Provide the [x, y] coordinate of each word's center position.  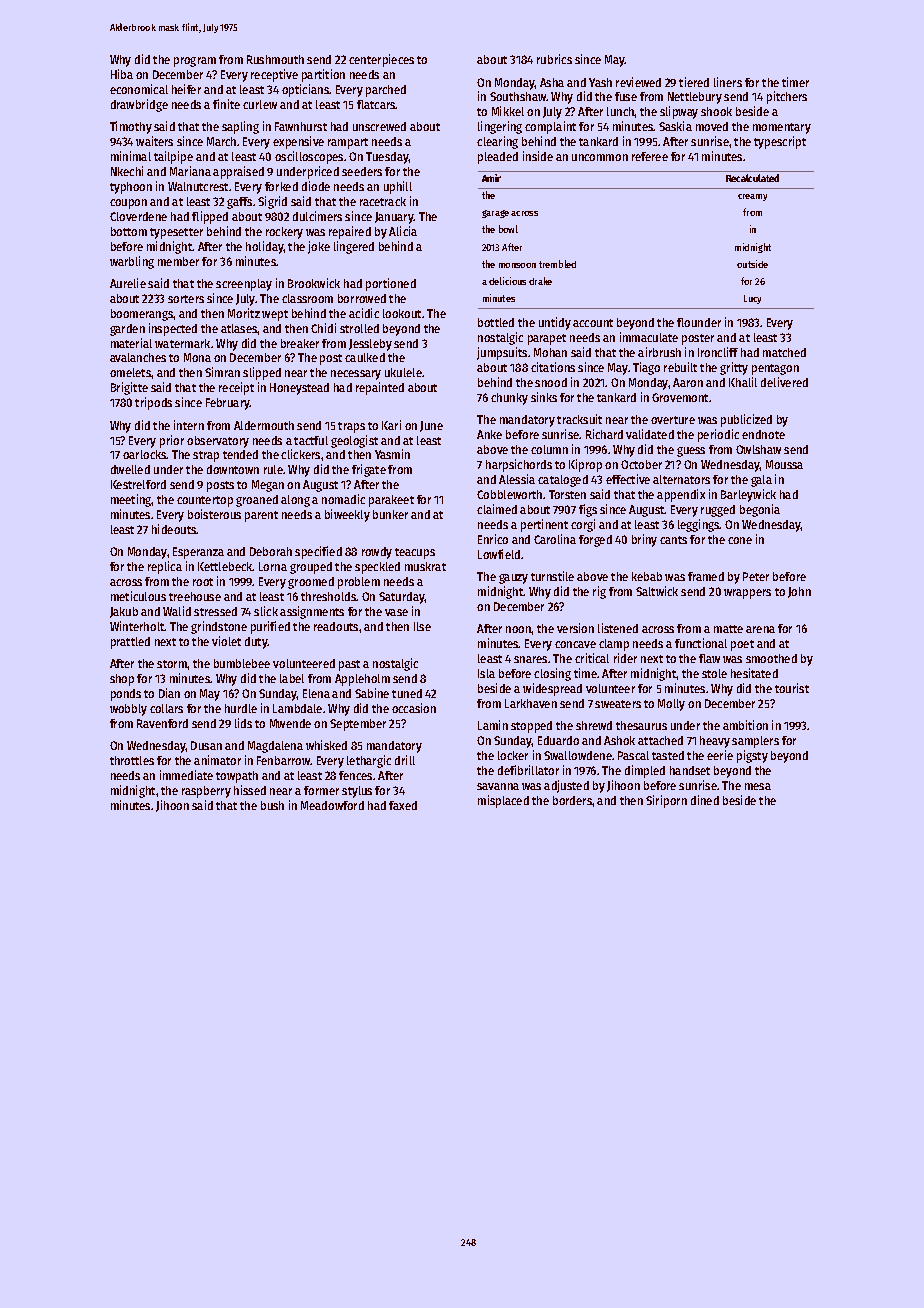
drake [540, 281]
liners [728, 82]
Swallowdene [578, 755]
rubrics [554, 59]
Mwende [290, 723]
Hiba [122, 74]
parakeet [391, 501]
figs [588, 510]
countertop [205, 501]
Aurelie [128, 283]
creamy [752, 197]
